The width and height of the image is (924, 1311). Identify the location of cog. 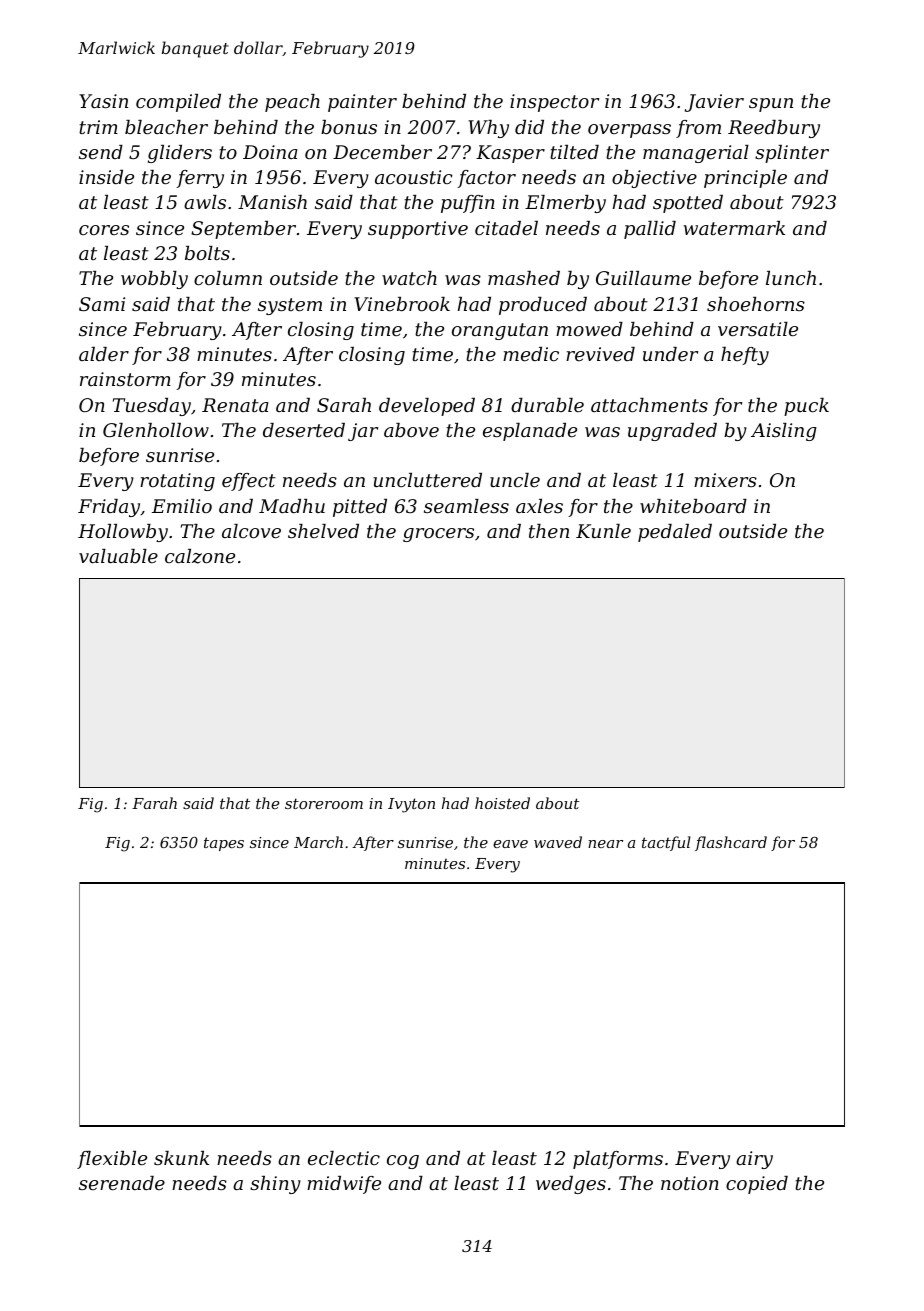
(403, 1162).
